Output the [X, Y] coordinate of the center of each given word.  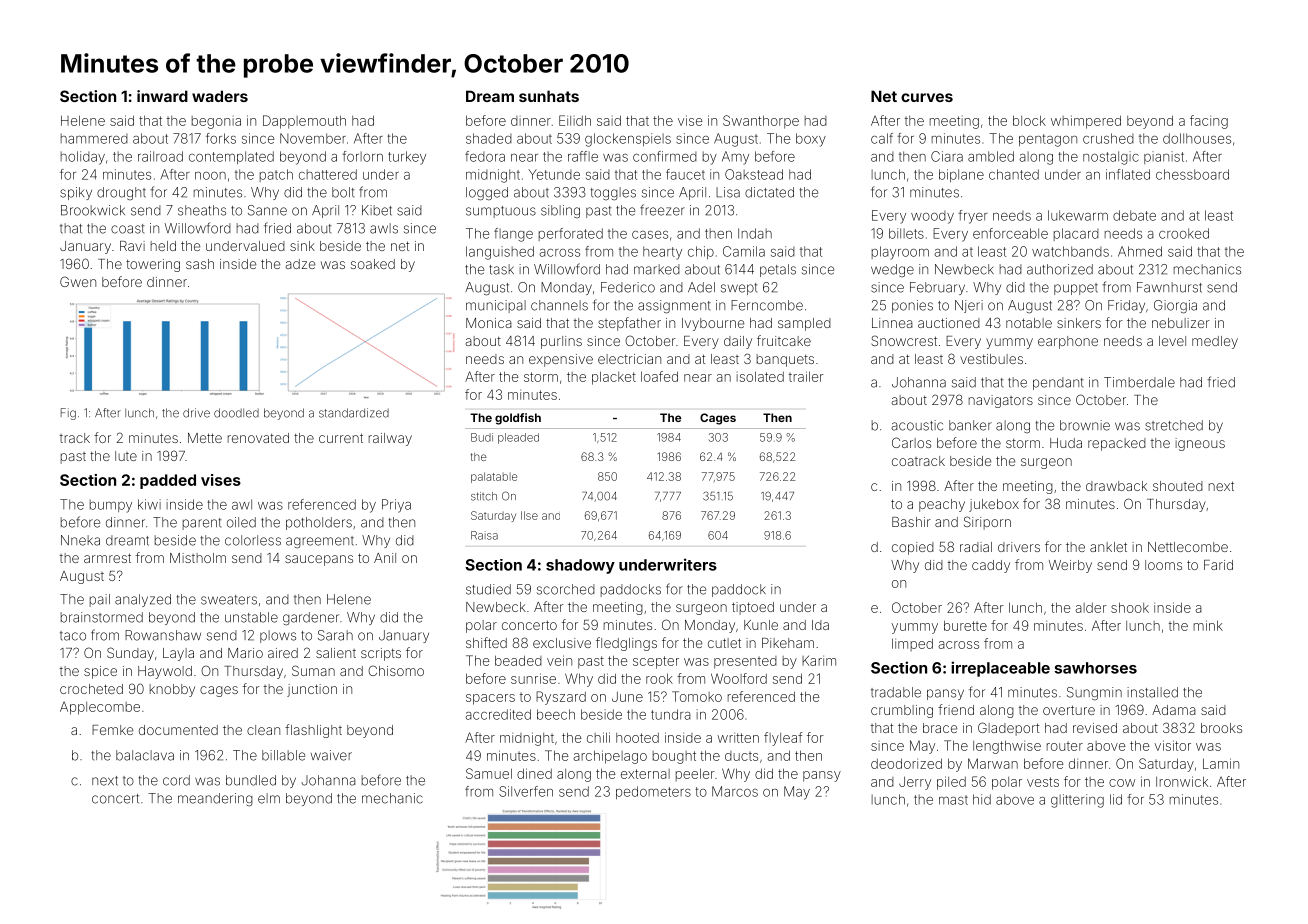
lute [126, 456]
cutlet [724, 643]
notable [1029, 323]
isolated [760, 376]
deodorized [906, 763]
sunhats [549, 96]
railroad [160, 156]
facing [1209, 122]
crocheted [91, 689]
